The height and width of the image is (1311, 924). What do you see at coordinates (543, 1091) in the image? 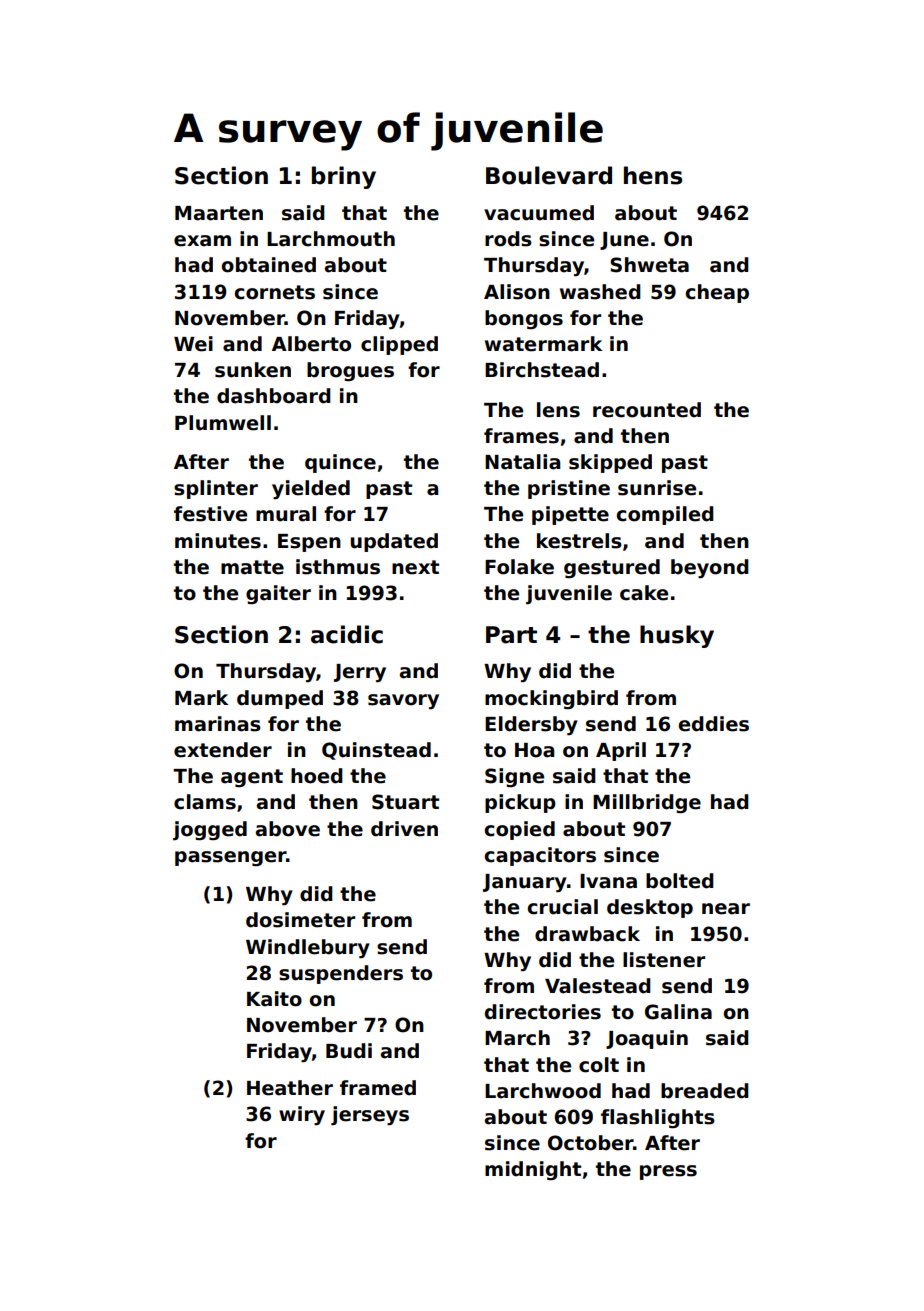
I see `Larchwood` at bounding box center [543, 1091].
